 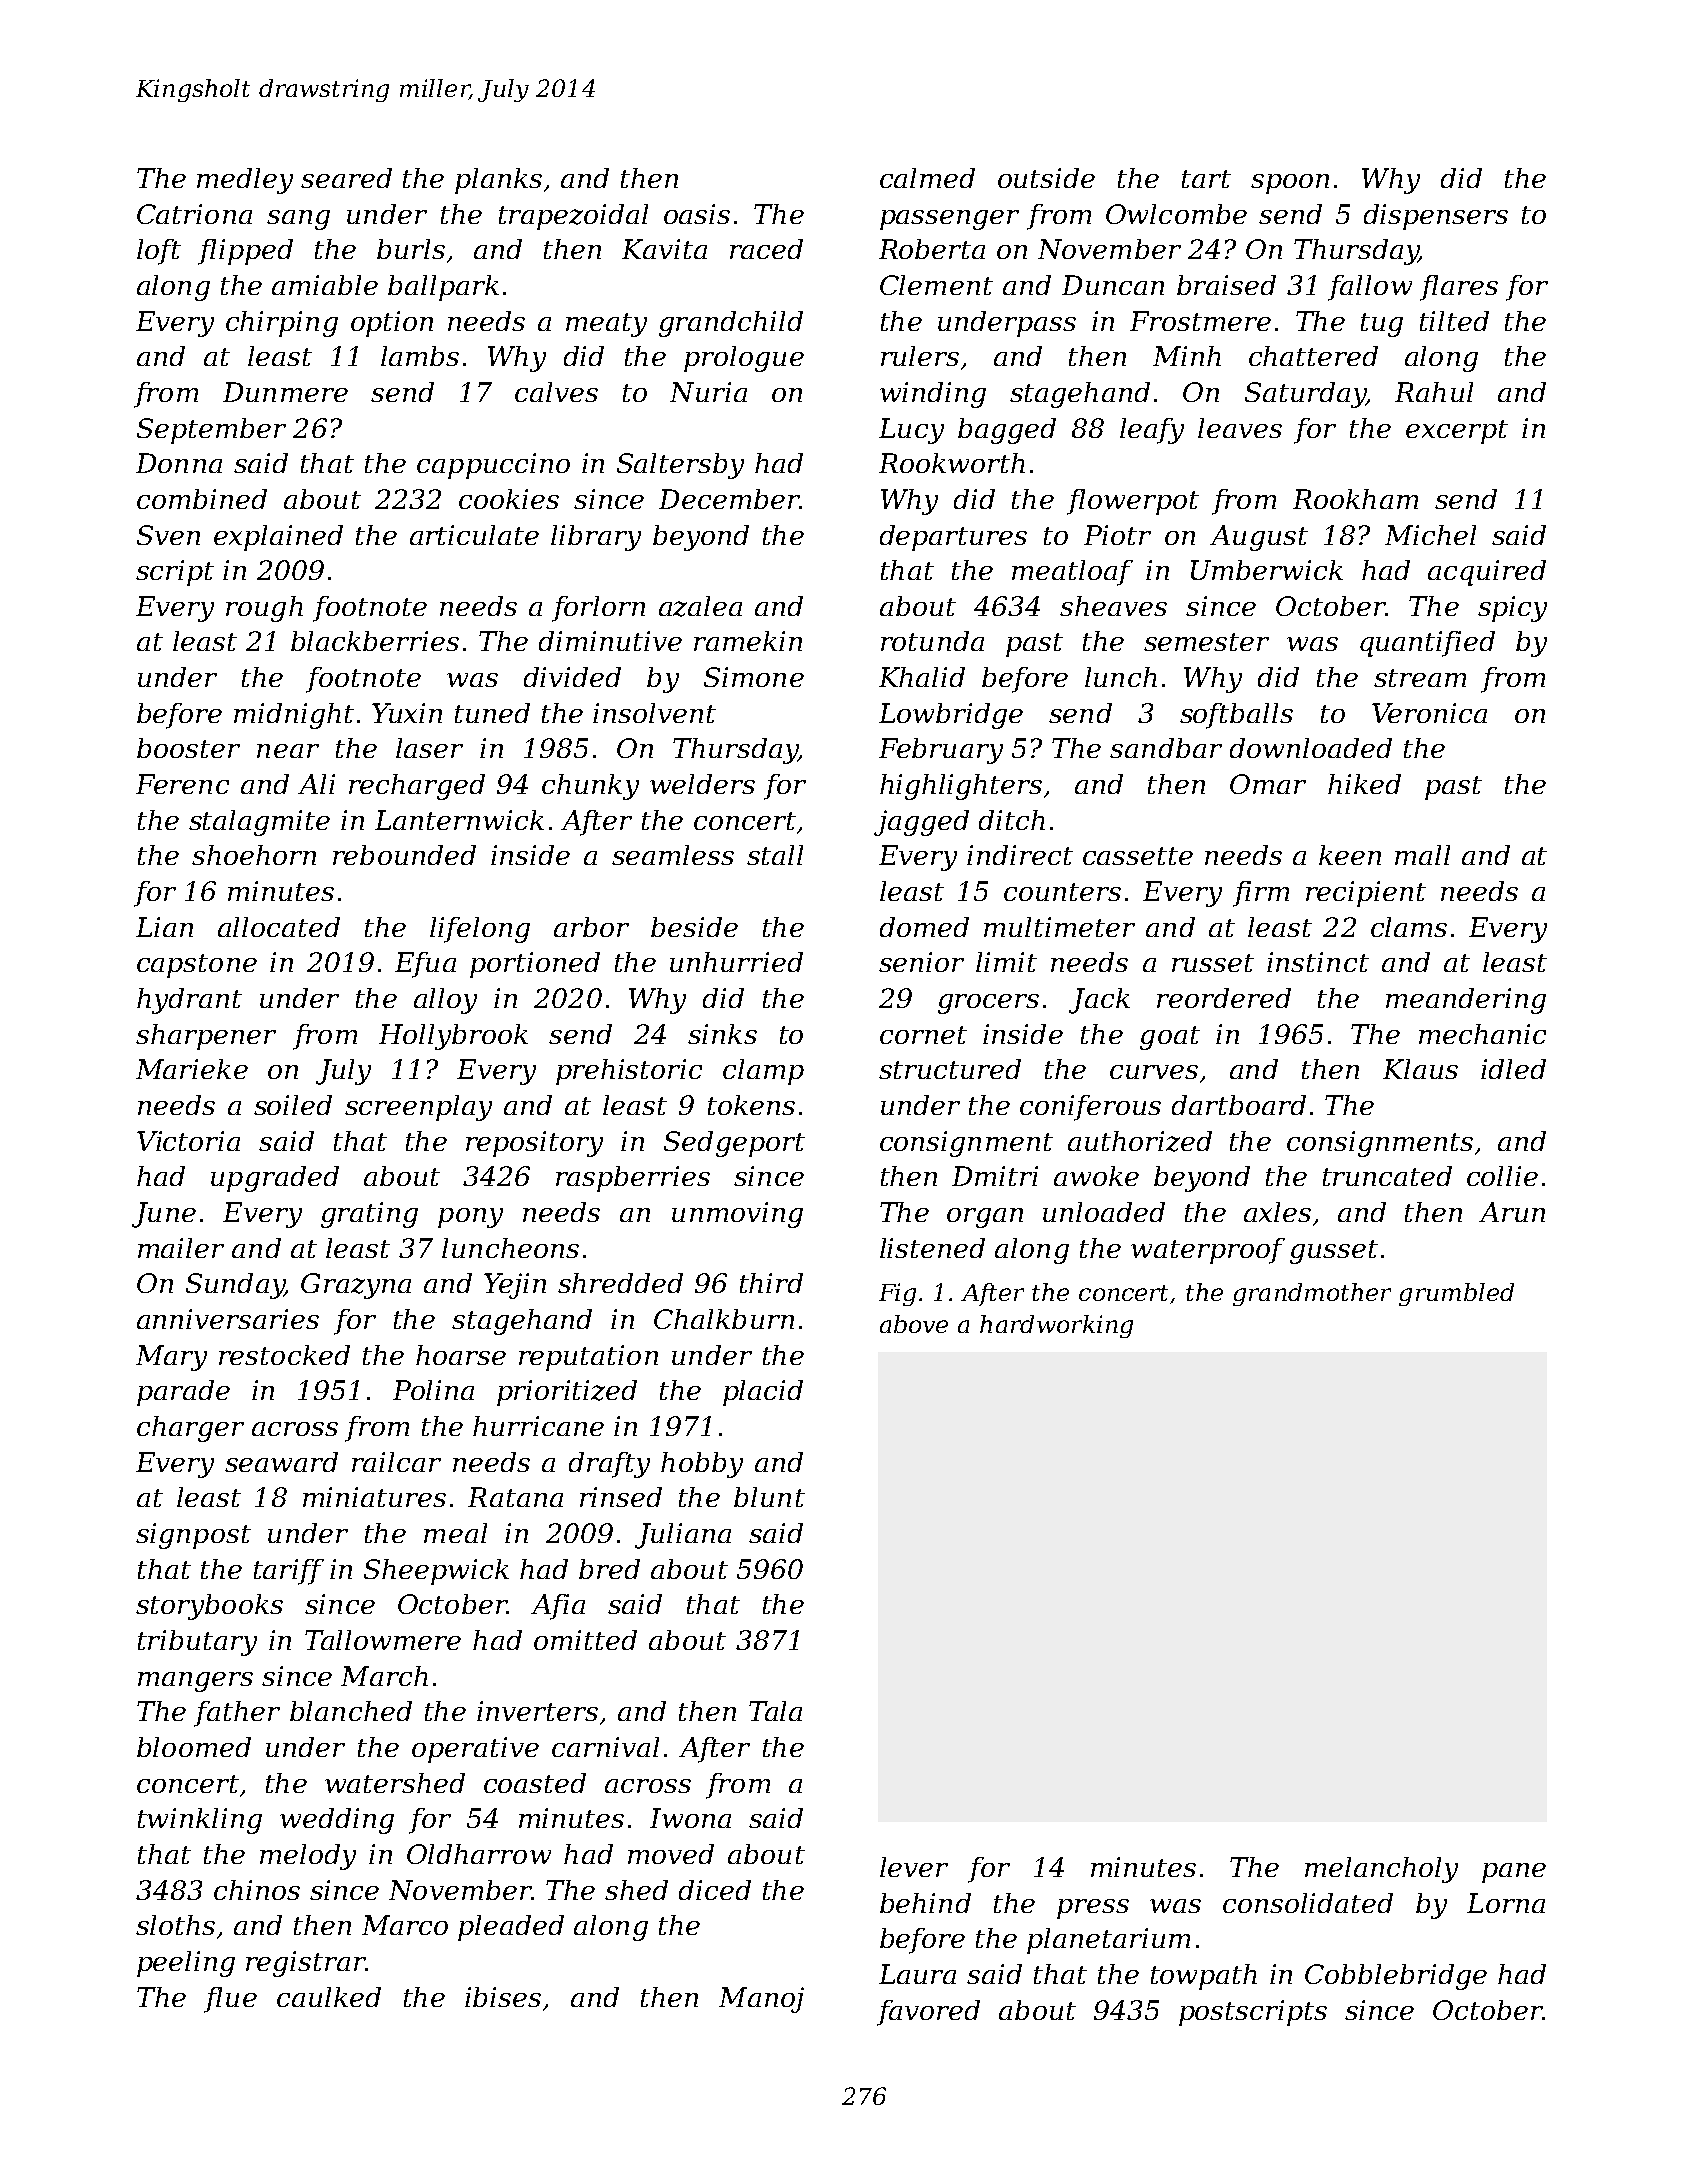 I want to click on ibises, so click(x=503, y=1997).
